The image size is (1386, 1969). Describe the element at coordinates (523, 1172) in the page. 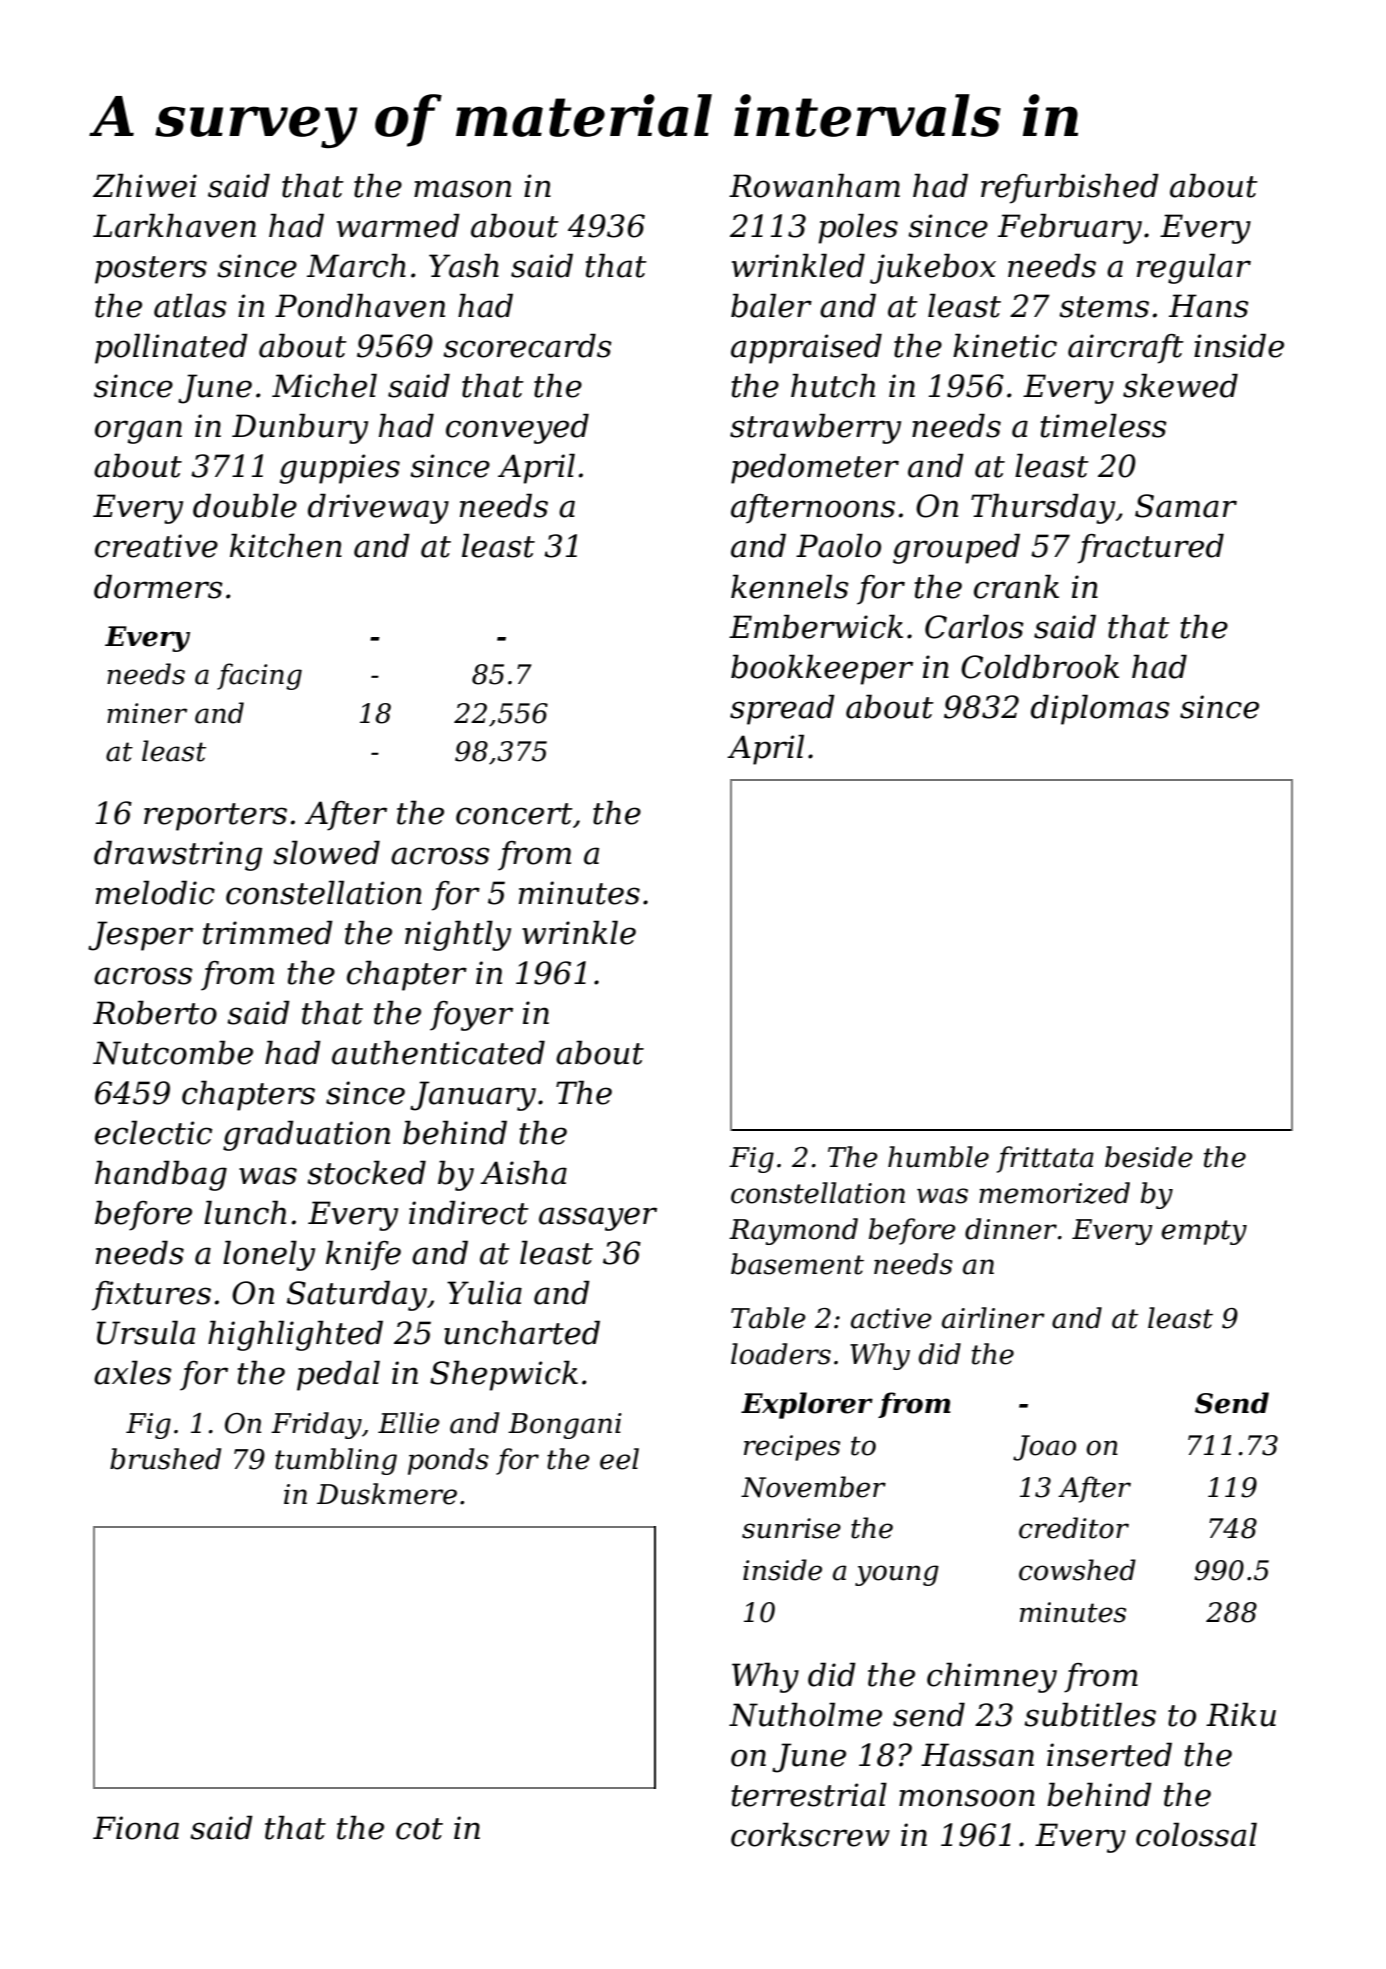

I see `Aisha` at that location.
